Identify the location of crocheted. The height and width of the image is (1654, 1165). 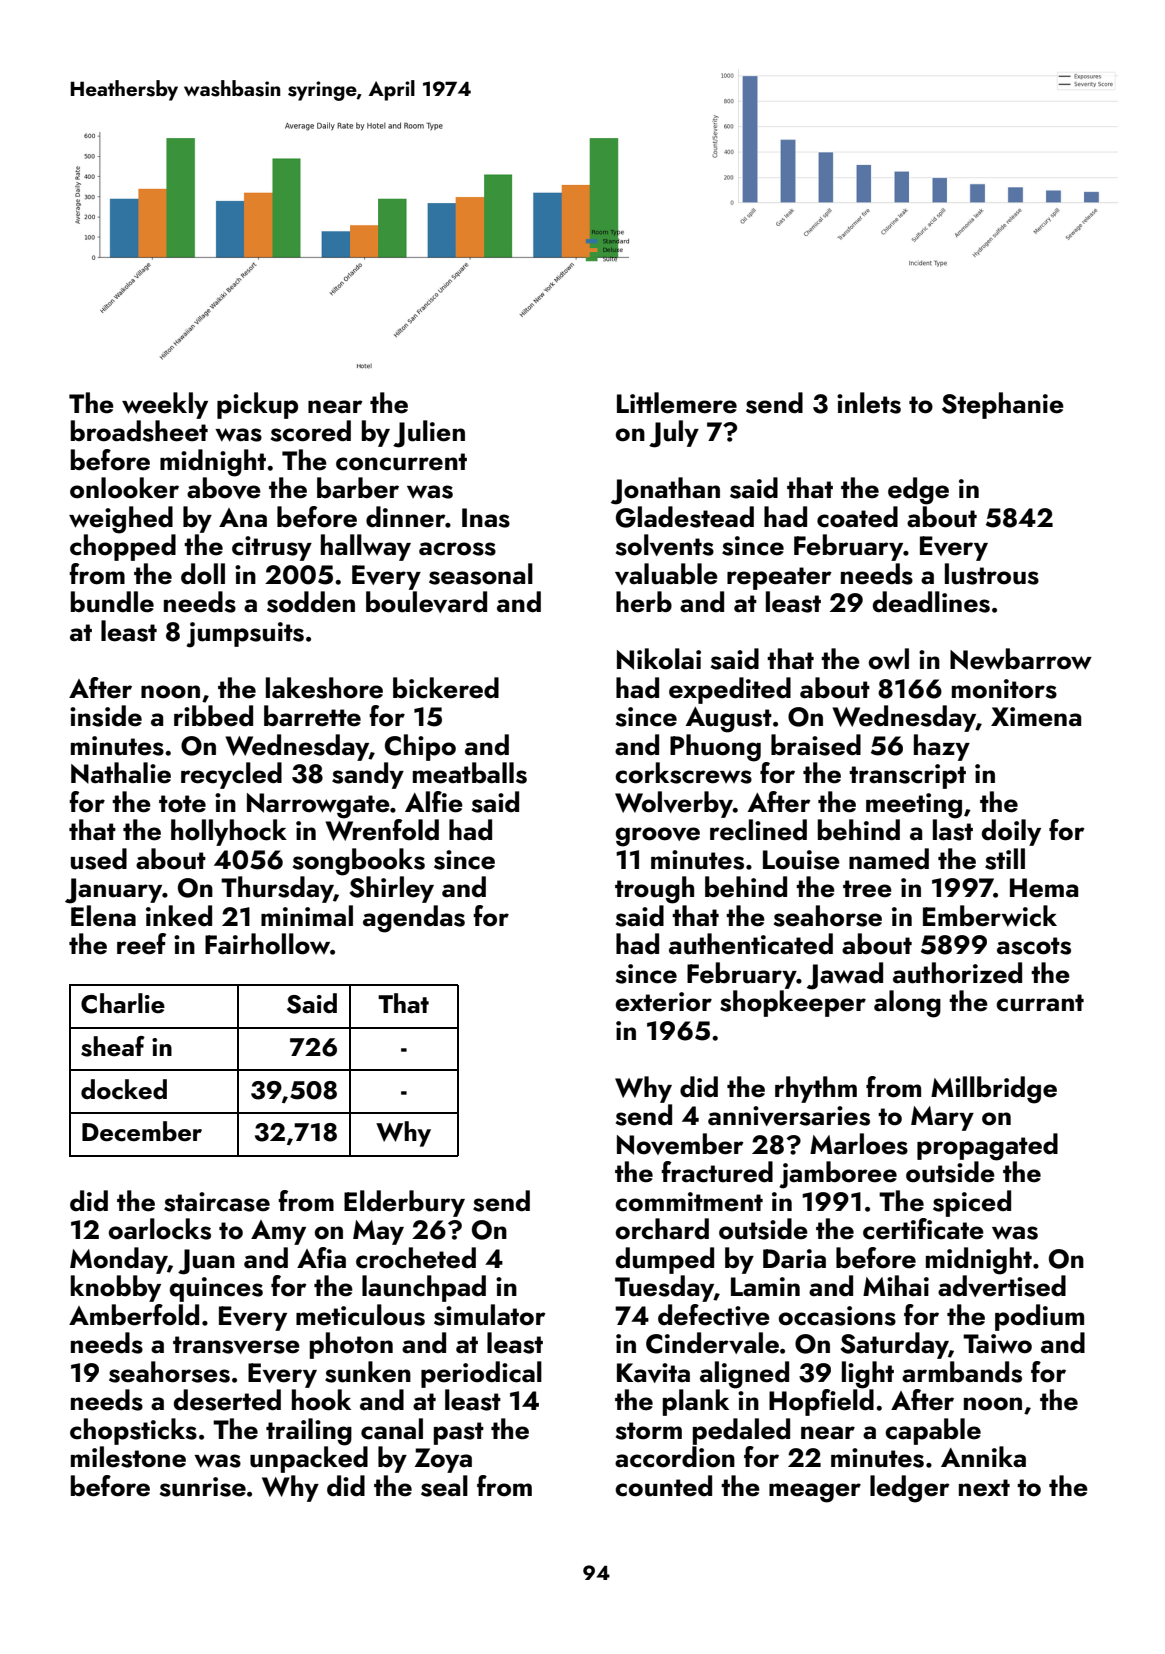
(416, 1258).
